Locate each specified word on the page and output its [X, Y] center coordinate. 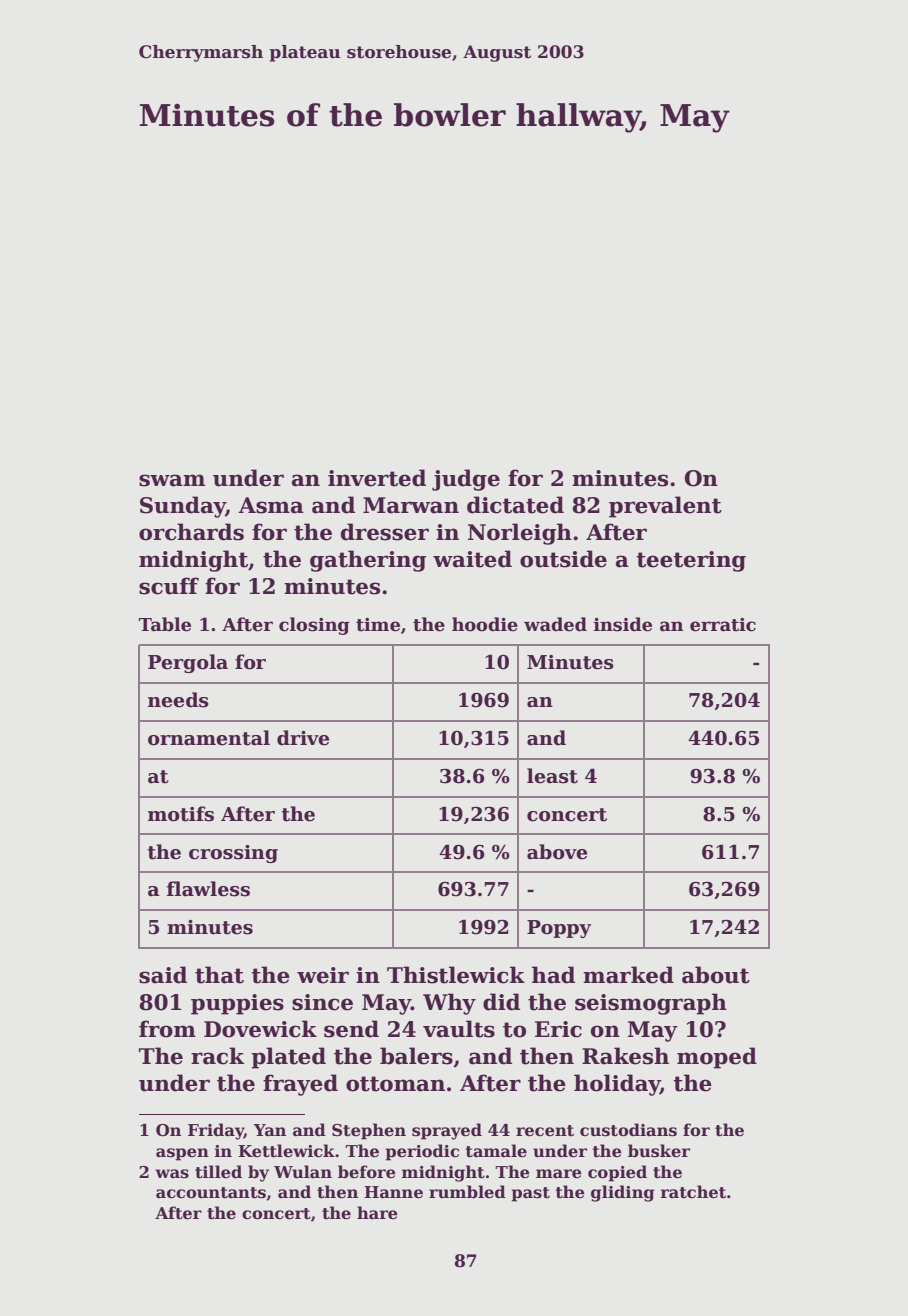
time [378, 625]
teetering [691, 561]
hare [377, 1213]
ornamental [209, 738]
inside [623, 624]
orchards [191, 532]
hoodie [485, 624]
